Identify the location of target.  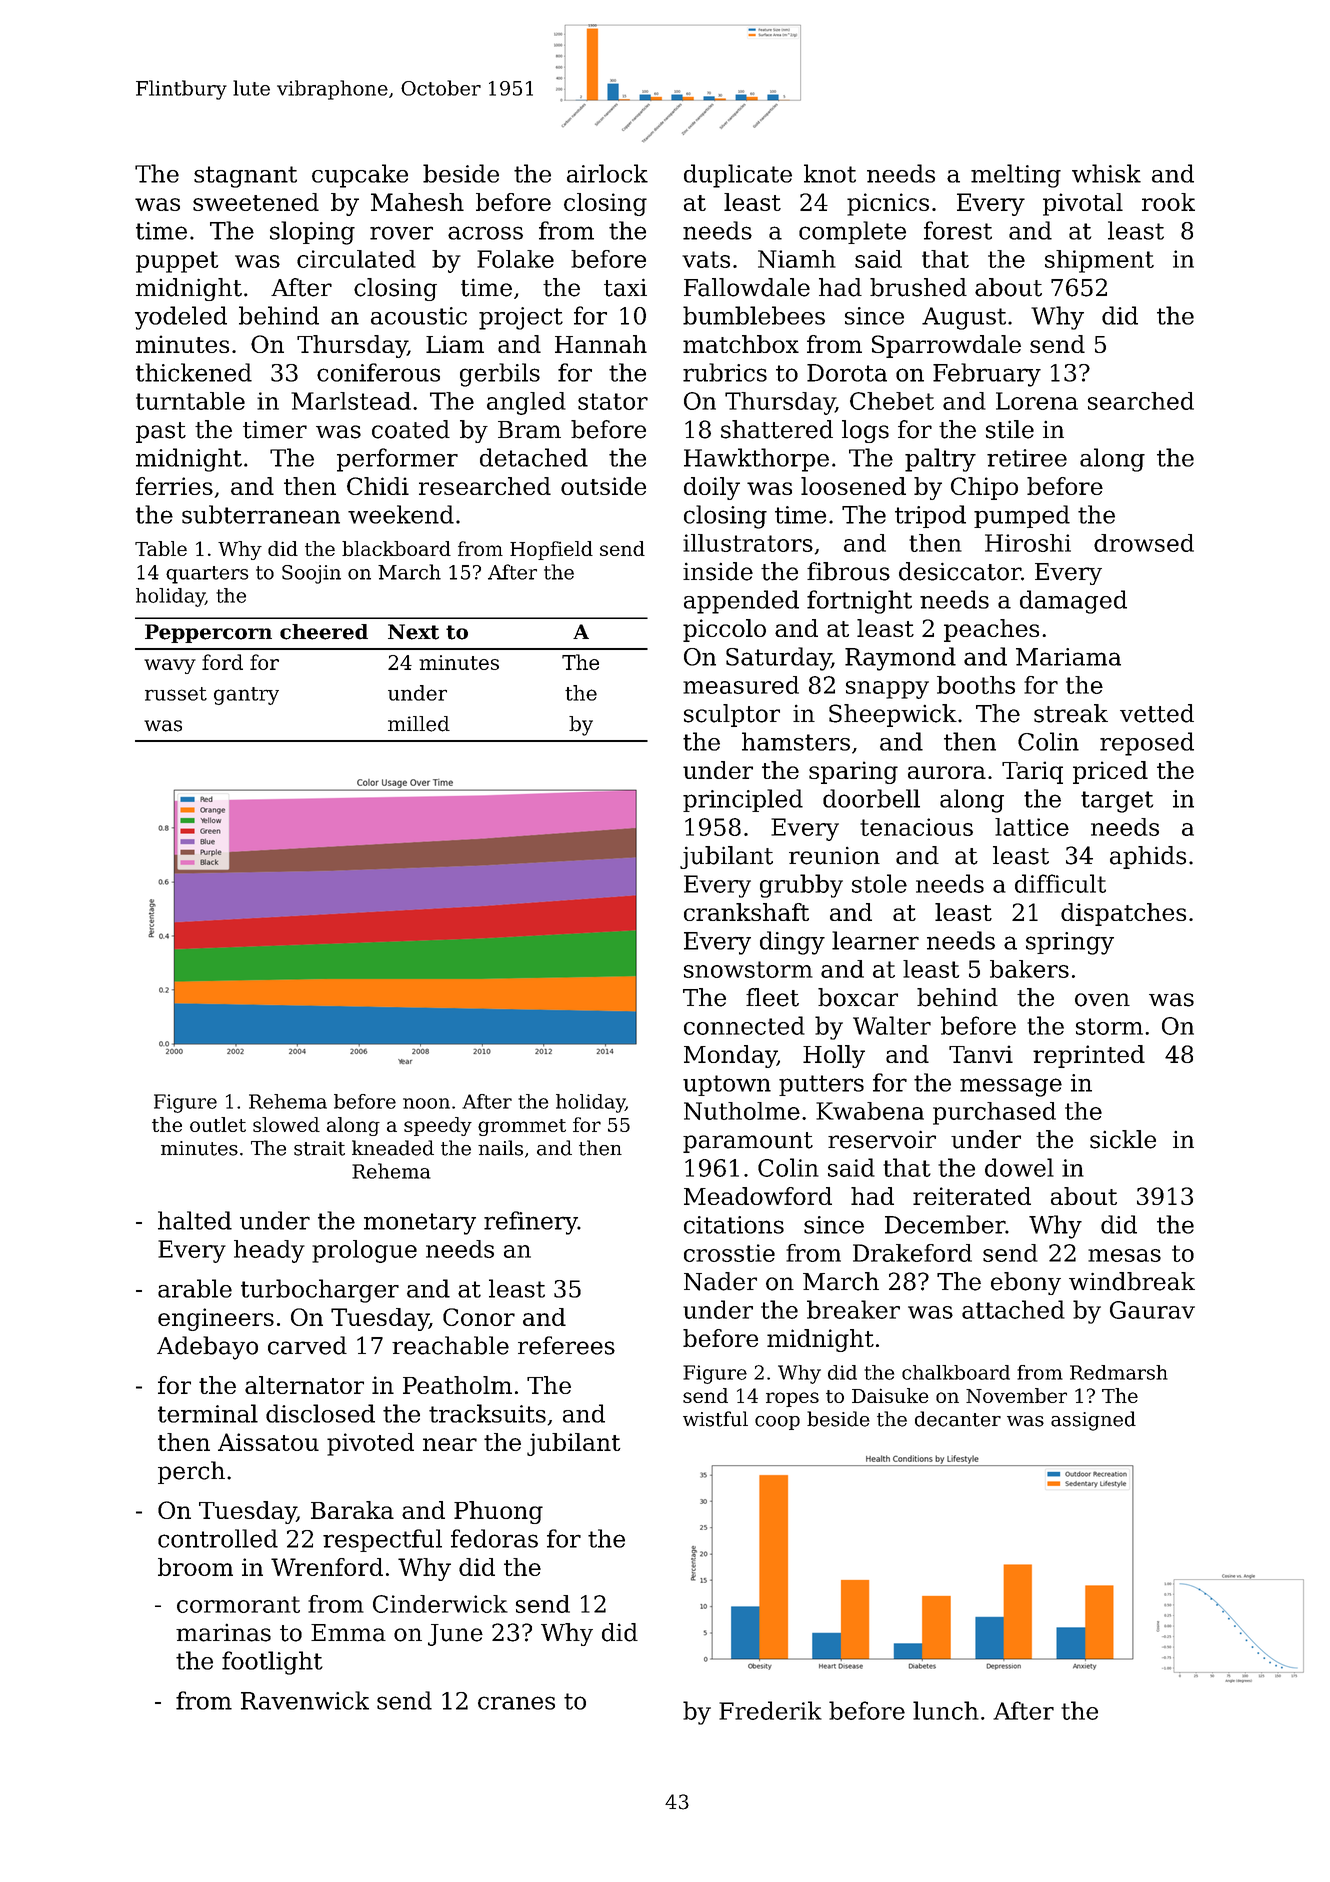
(1117, 802).
